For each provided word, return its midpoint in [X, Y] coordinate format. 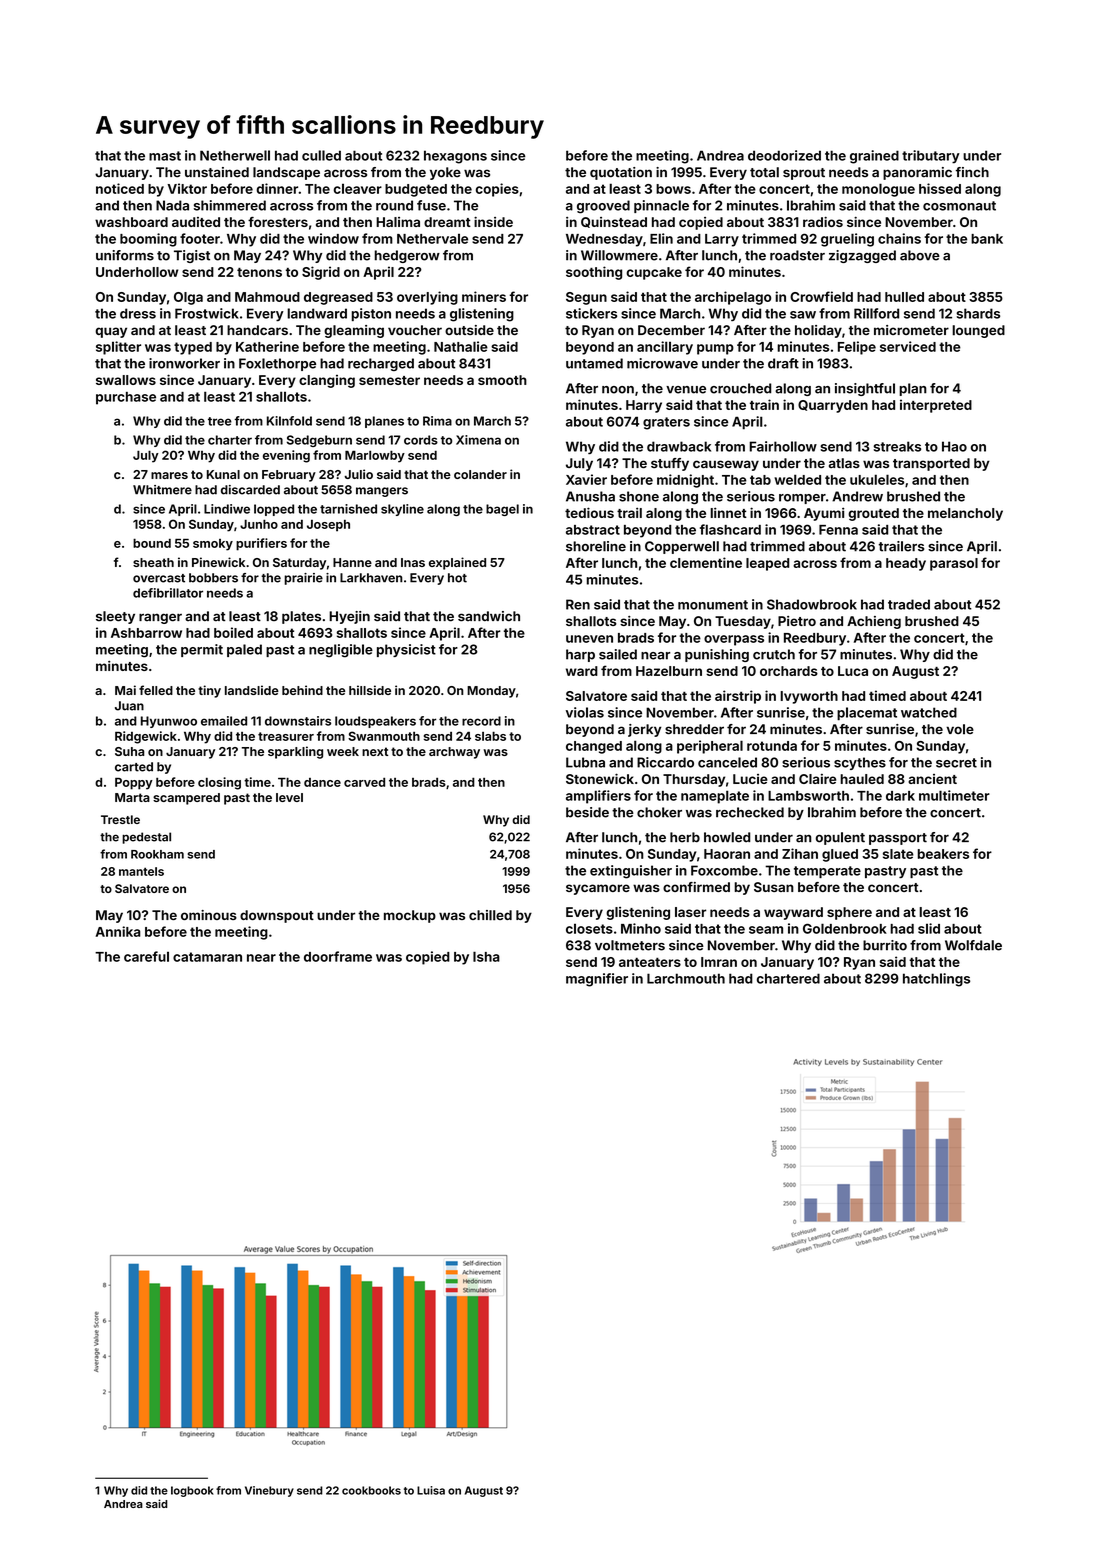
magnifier [597, 980]
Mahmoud [267, 297]
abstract [593, 530]
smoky [213, 545]
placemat [867, 713]
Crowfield [821, 296]
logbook [192, 1491]
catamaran [207, 957]
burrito [885, 945]
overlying [427, 298]
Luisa [431, 1490]
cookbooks [371, 1490]
